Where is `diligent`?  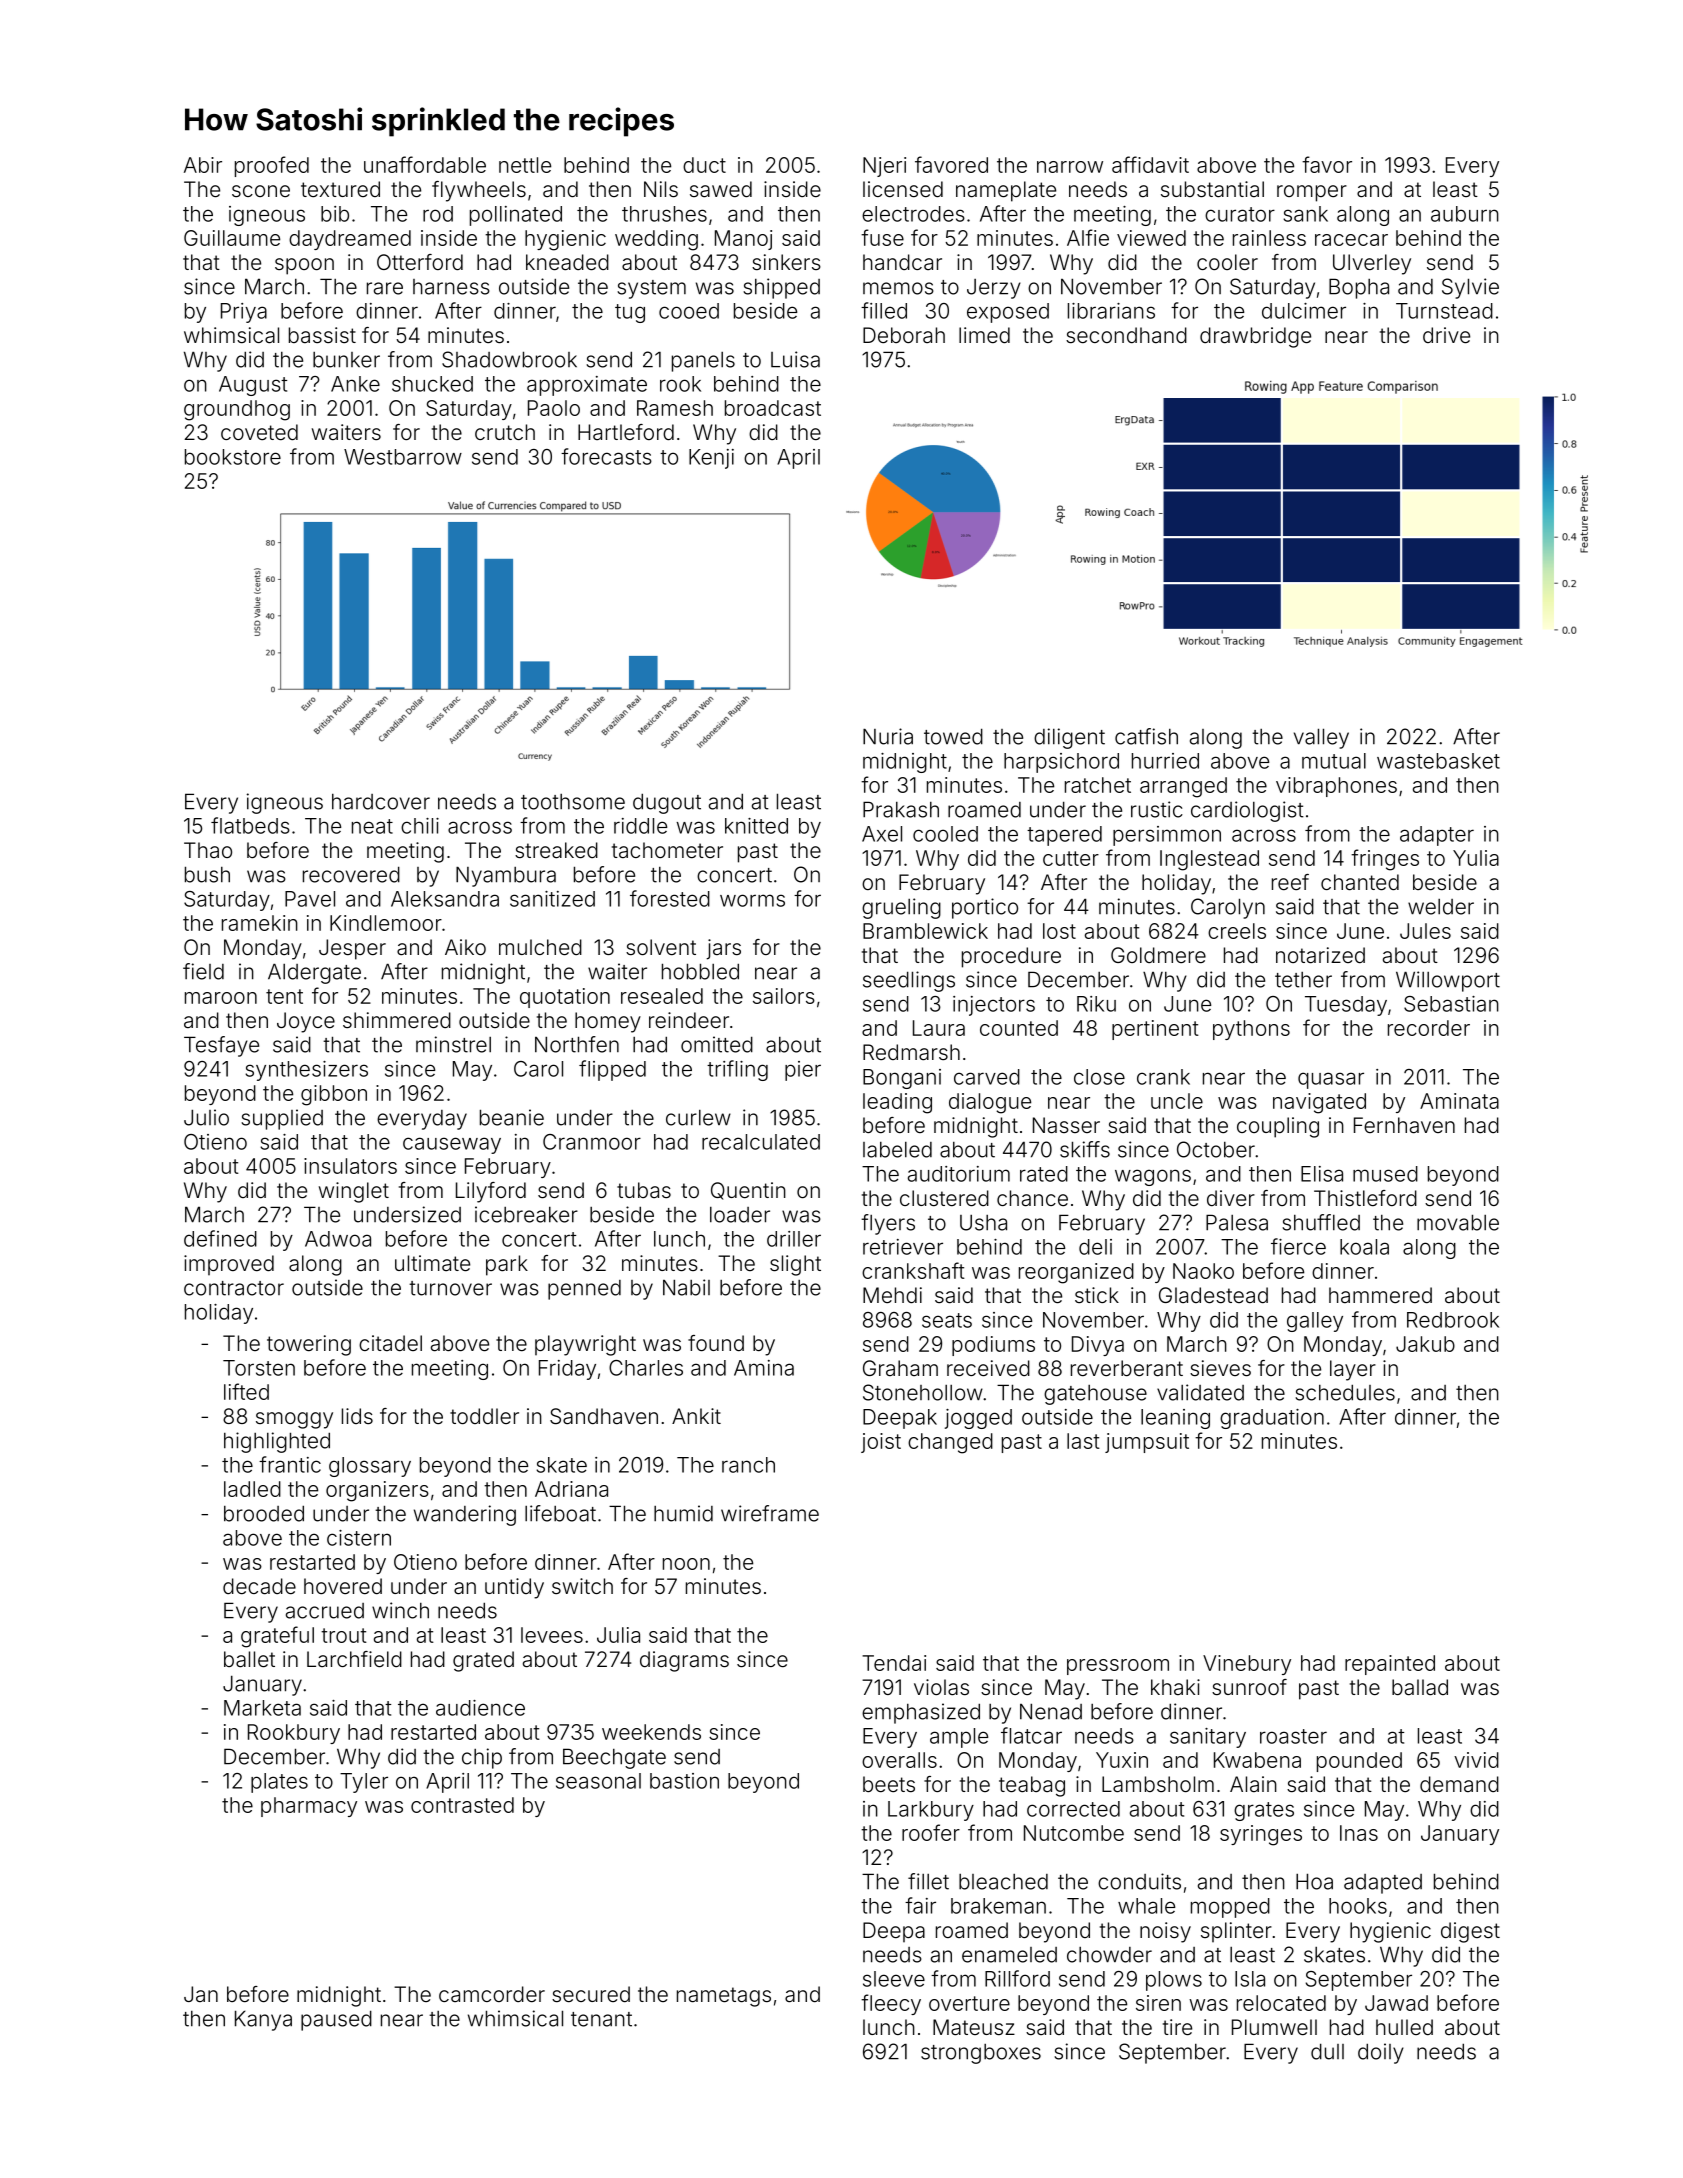
diligent is located at coordinates (1069, 738).
